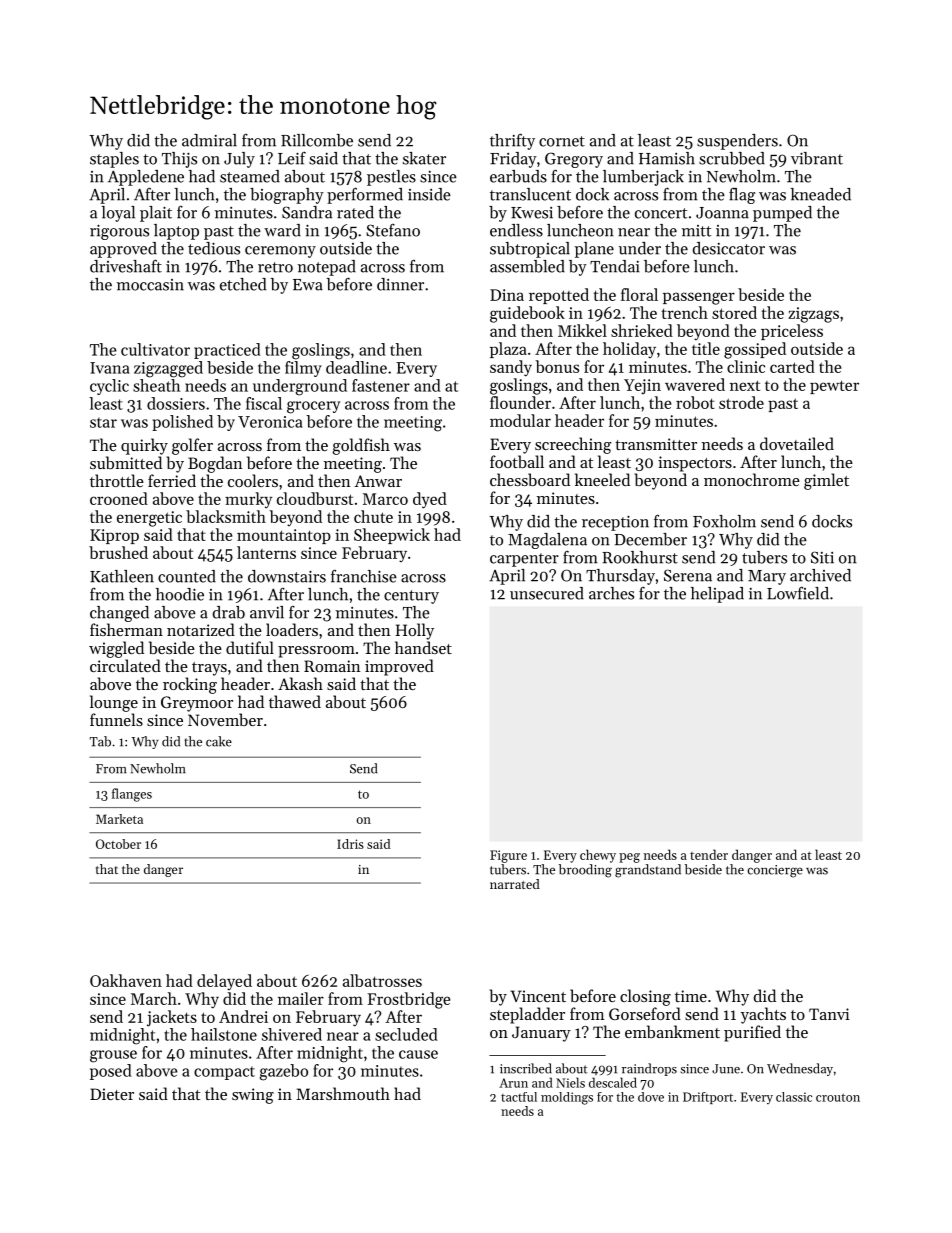  Describe the element at coordinates (381, 385) in the image. I see `fastener` at that location.
